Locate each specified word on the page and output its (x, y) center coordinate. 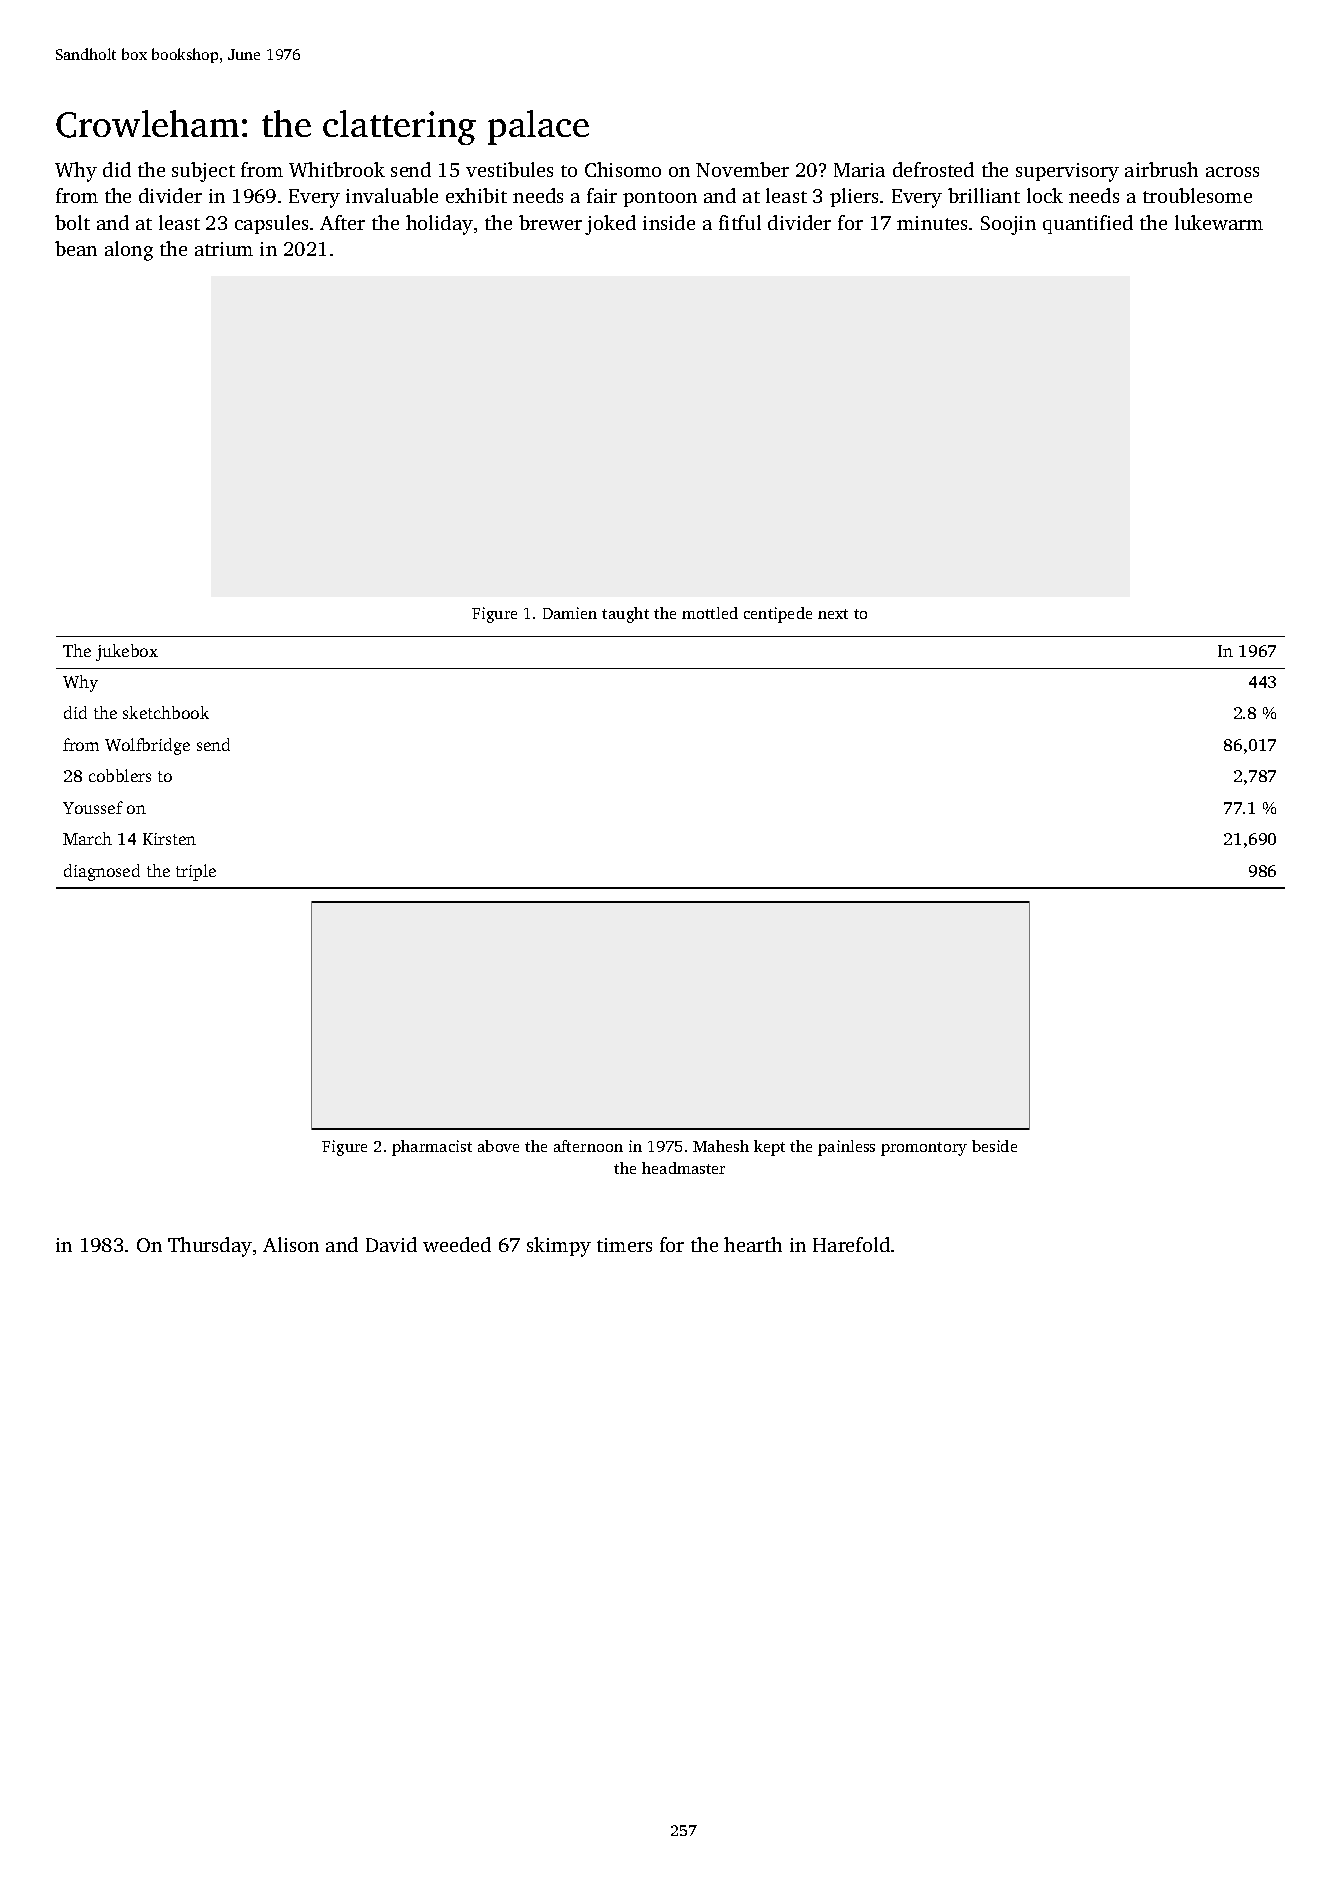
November (742, 169)
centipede (778, 615)
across (1232, 172)
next (833, 614)
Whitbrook (337, 169)
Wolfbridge (147, 746)
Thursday (210, 1247)
